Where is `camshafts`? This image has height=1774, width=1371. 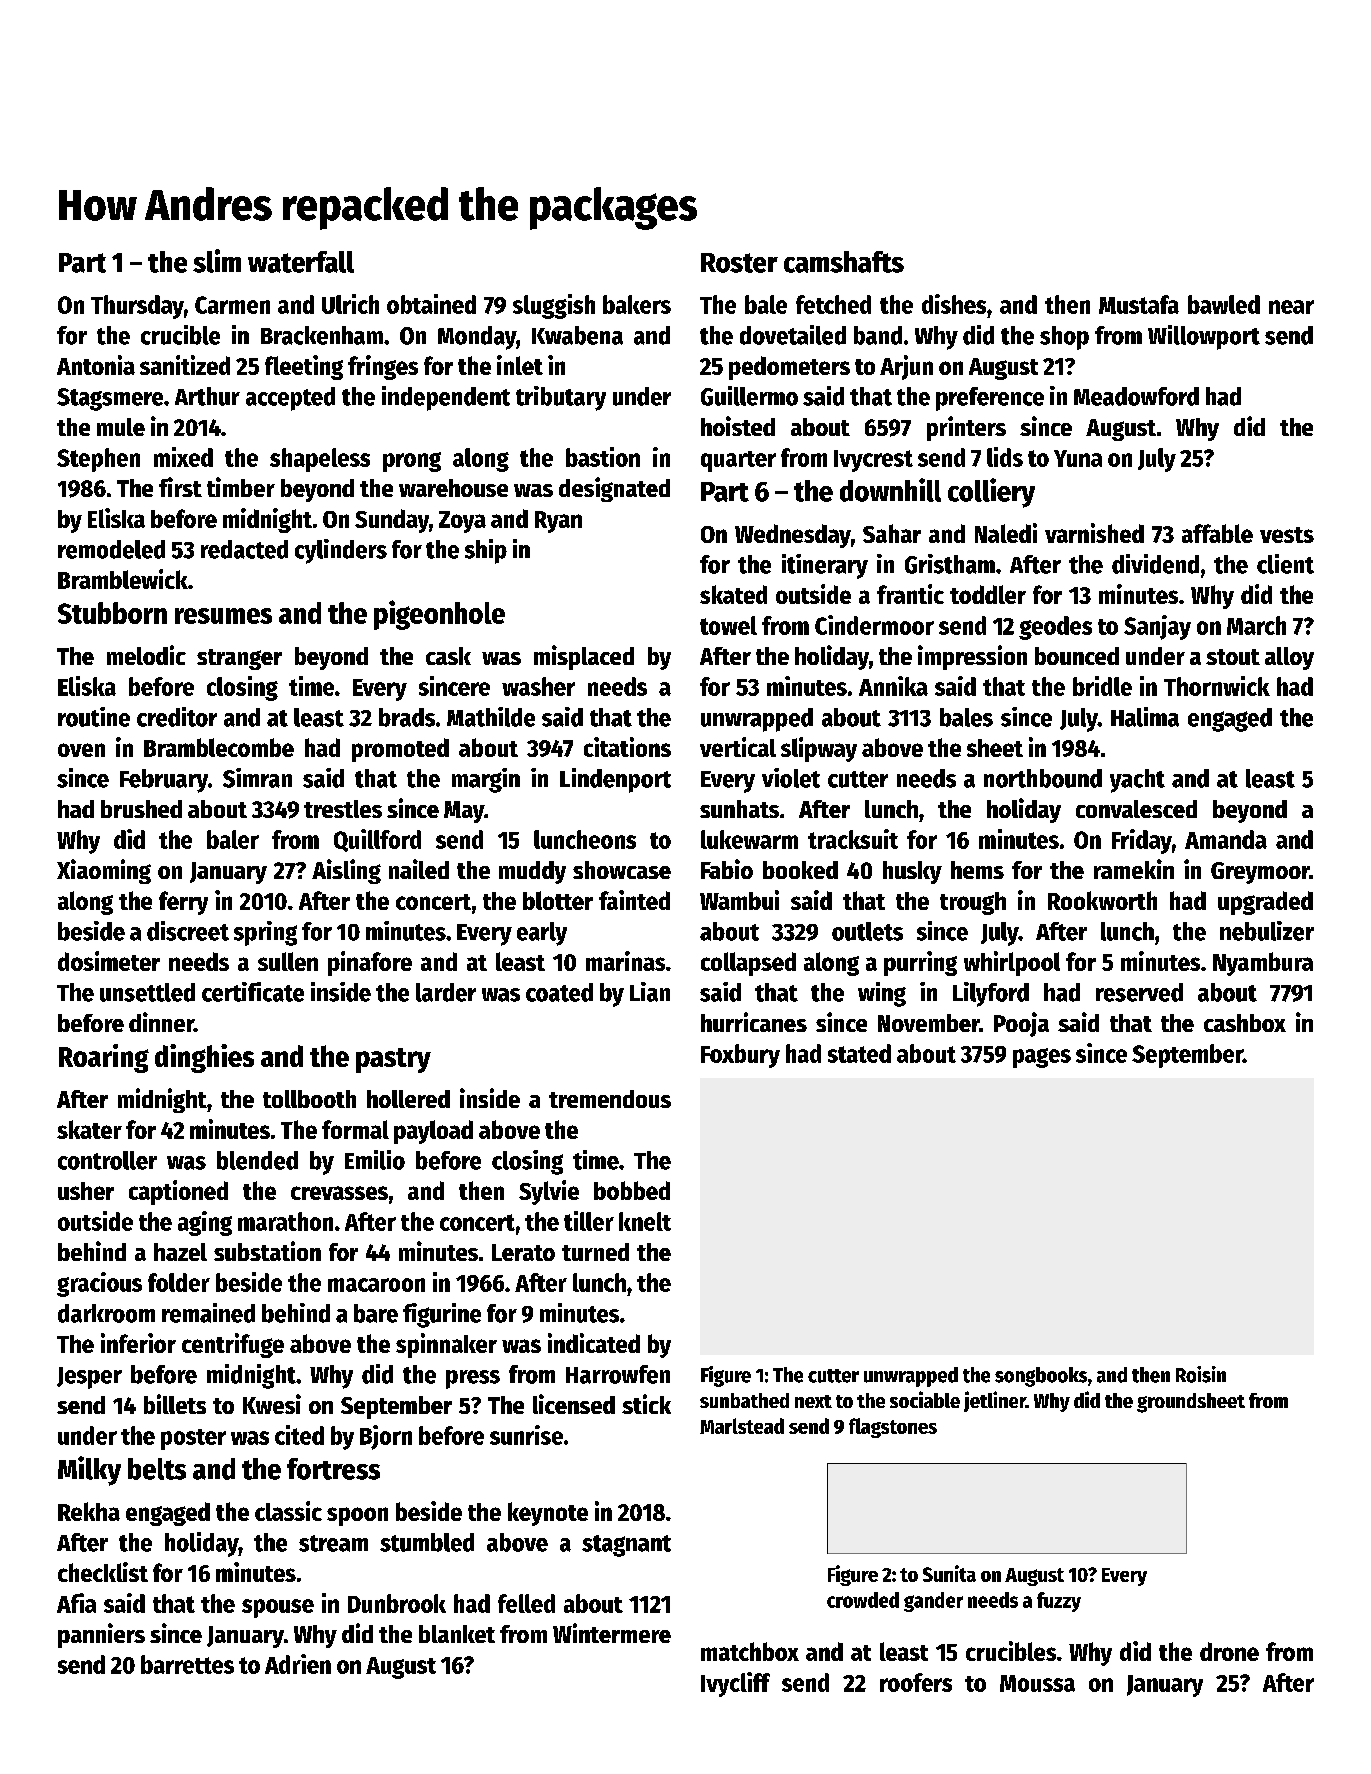
camshafts is located at coordinates (844, 262).
